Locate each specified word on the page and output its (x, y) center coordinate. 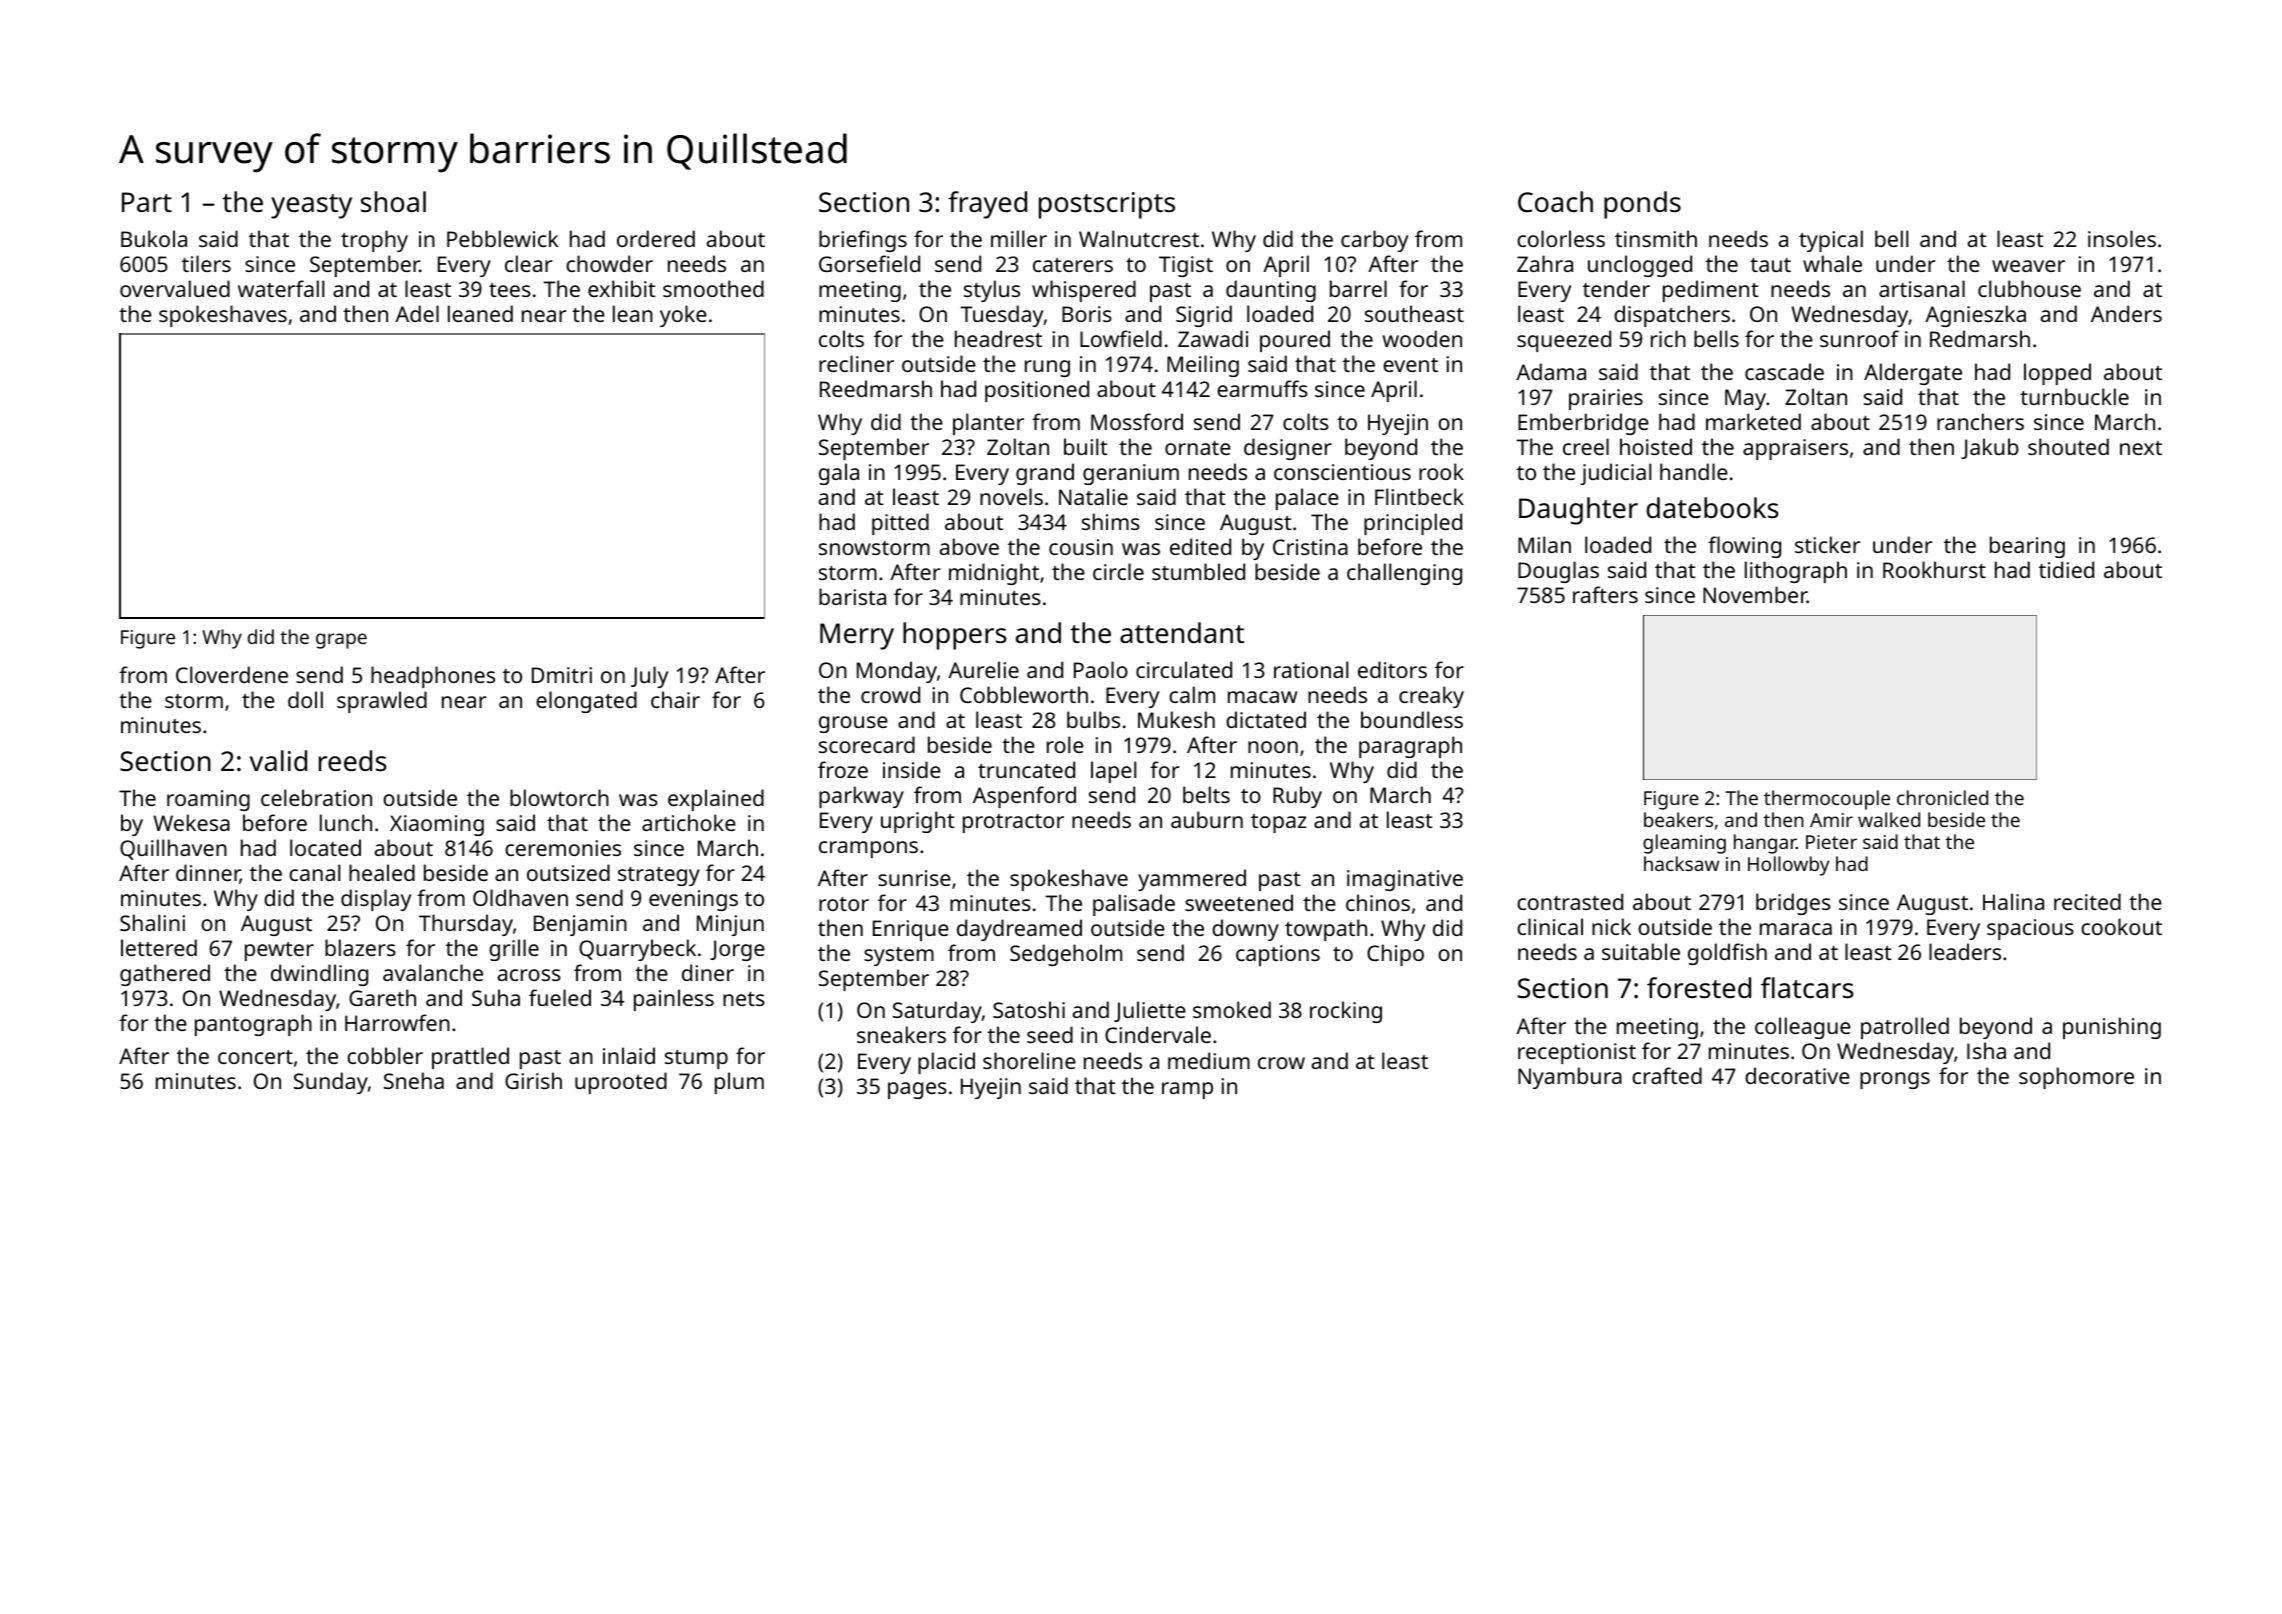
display (376, 900)
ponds (1642, 205)
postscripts (1107, 205)
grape (341, 641)
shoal (393, 202)
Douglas (1558, 572)
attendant (1182, 632)
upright (918, 822)
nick (1611, 926)
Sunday (331, 1083)
